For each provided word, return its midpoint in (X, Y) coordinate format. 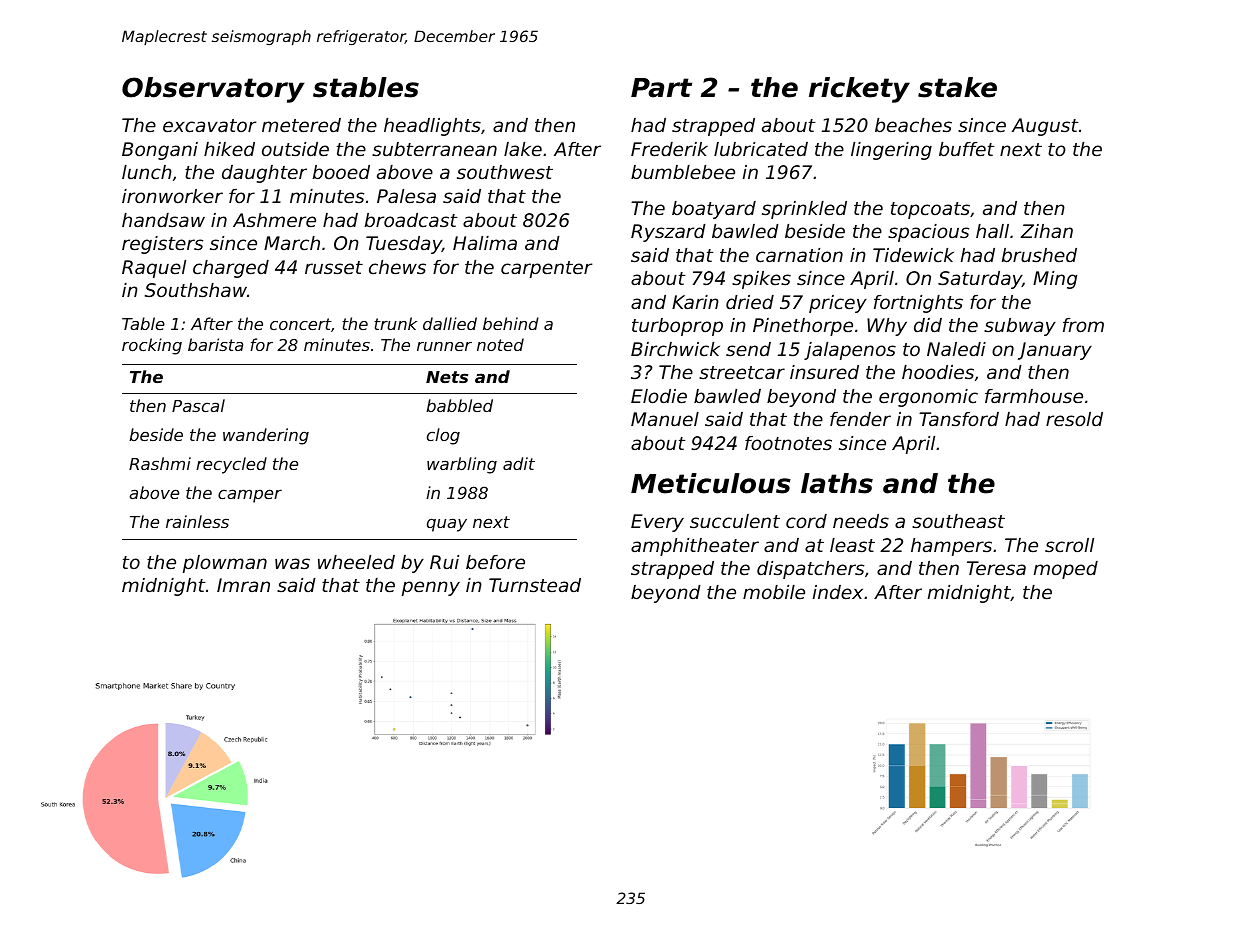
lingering (891, 151)
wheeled (356, 562)
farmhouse (1034, 396)
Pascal (198, 405)
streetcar (742, 372)
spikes (761, 280)
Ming (1055, 280)
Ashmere (274, 220)
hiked (229, 149)
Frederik (669, 149)
